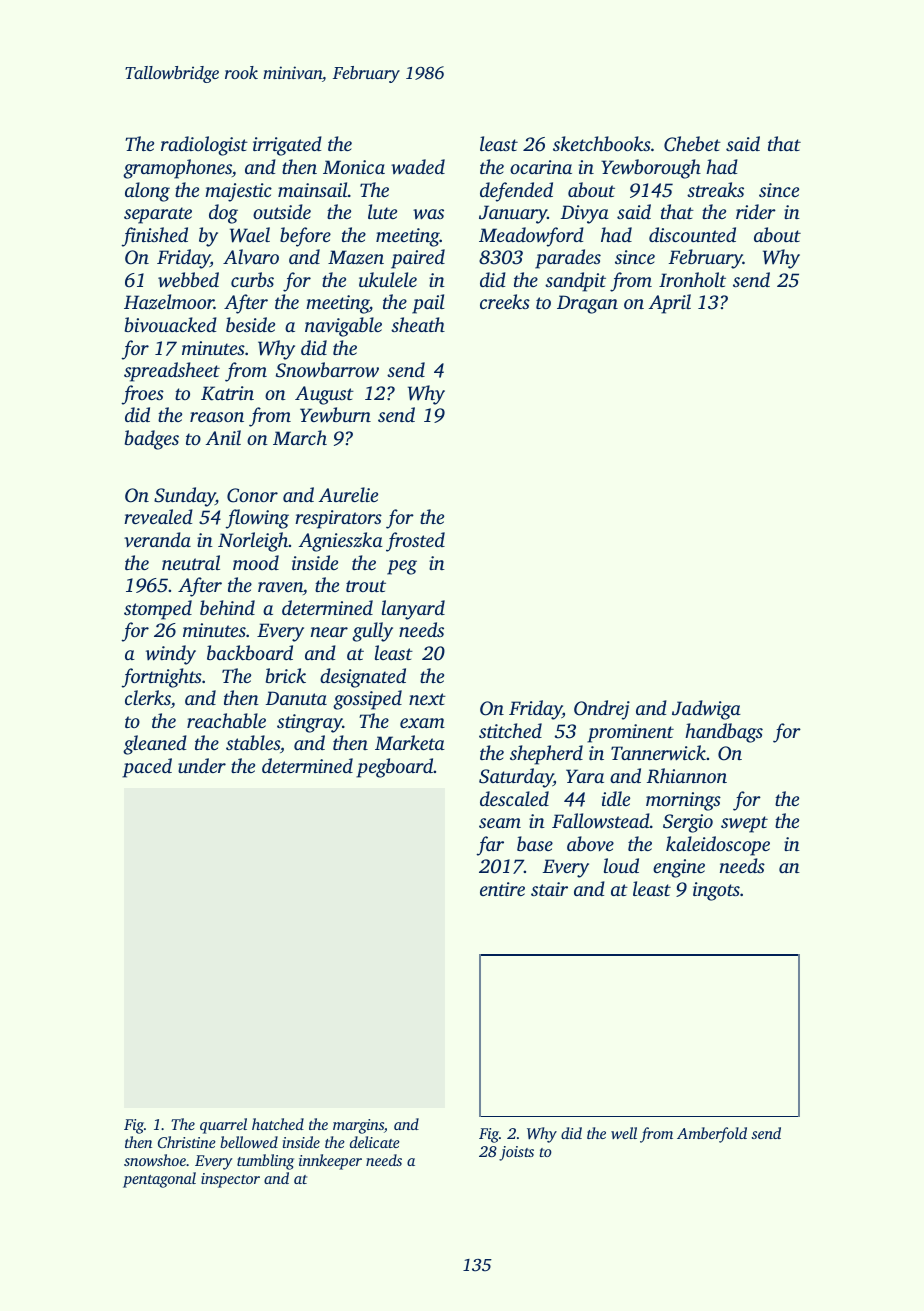 This page has height=1311, width=924. I want to click on Aurelie, so click(348, 494).
